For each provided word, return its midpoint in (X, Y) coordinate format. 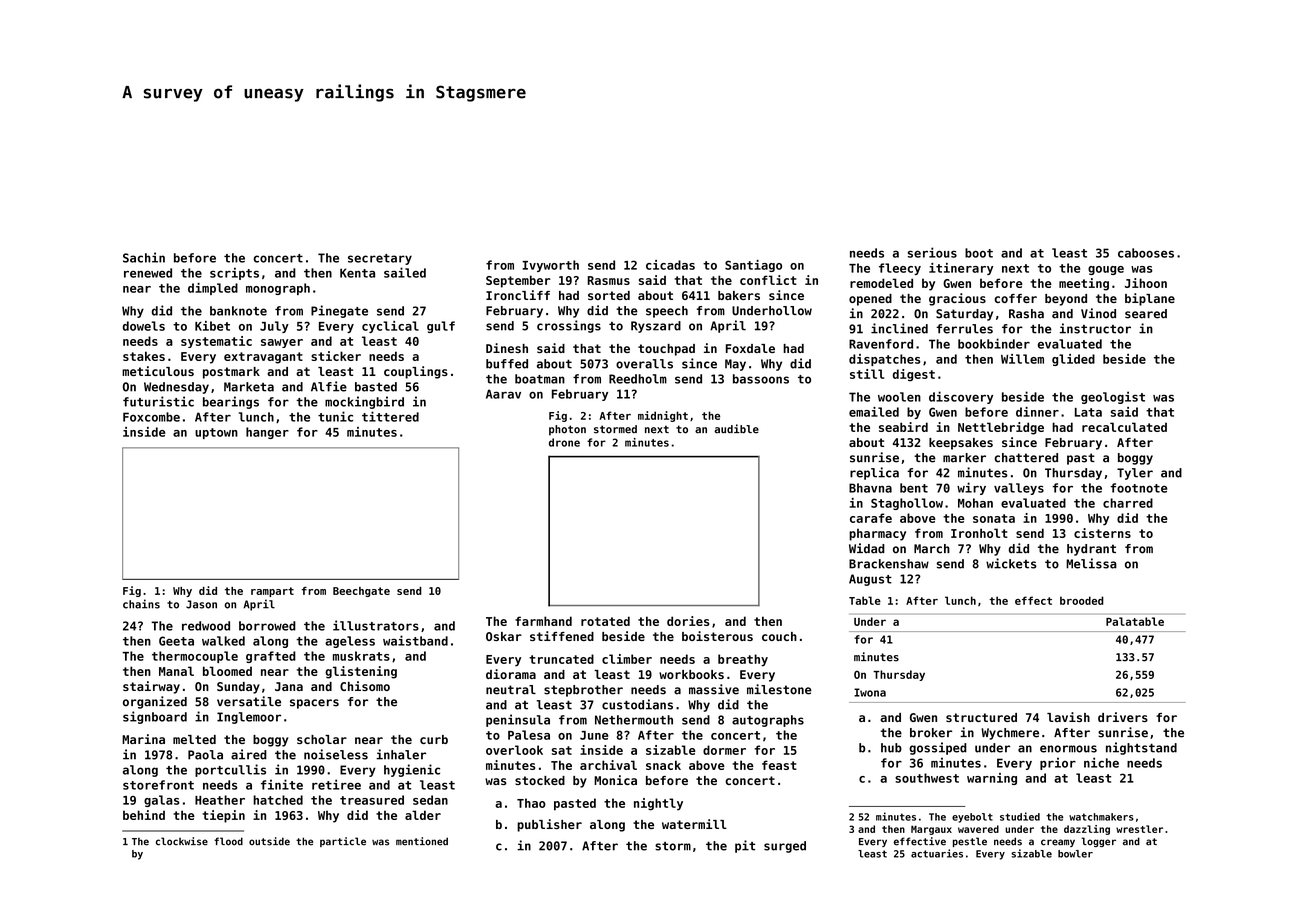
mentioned (422, 841)
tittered (390, 416)
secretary (380, 259)
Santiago (753, 266)
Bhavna (870, 488)
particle (343, 842)
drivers (1123, 717)
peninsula (518, 720)
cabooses (1146, 253)
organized (155, 702)
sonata (994, 518)
